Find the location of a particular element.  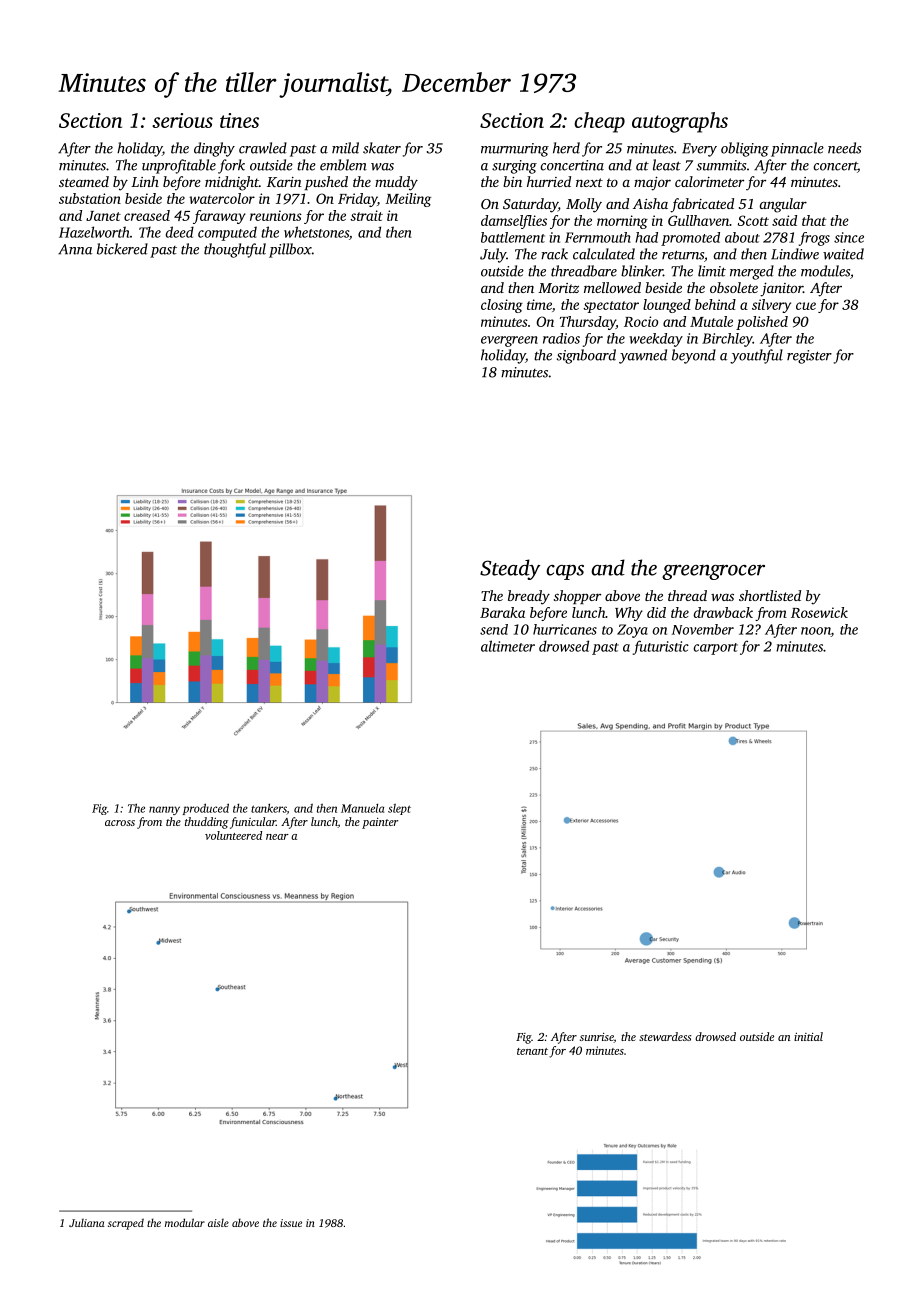

Lindiwe is located at coordinates (795, 254).
